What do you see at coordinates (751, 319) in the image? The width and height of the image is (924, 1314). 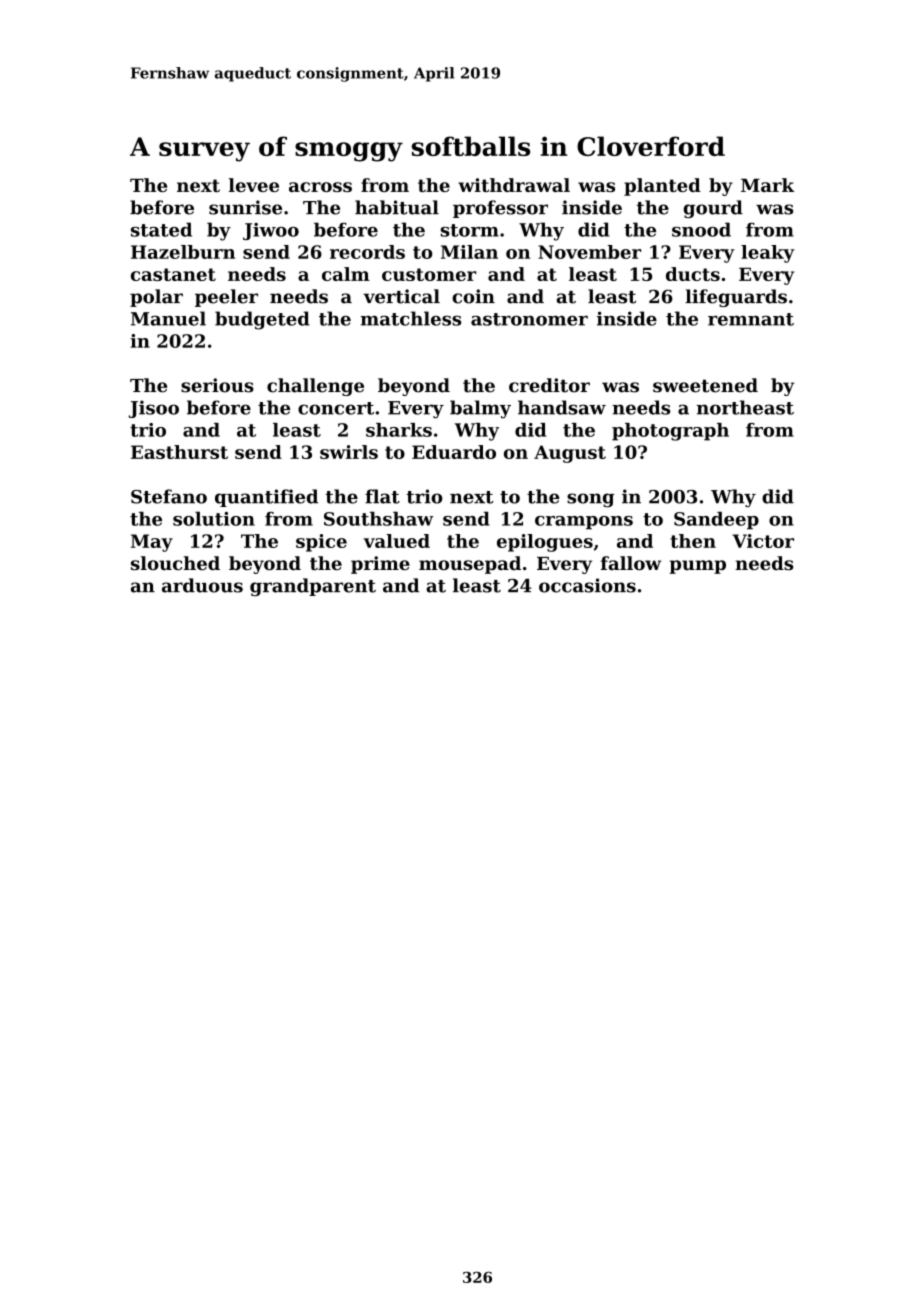 I see `remnant` at bounding box center [751, 319].
